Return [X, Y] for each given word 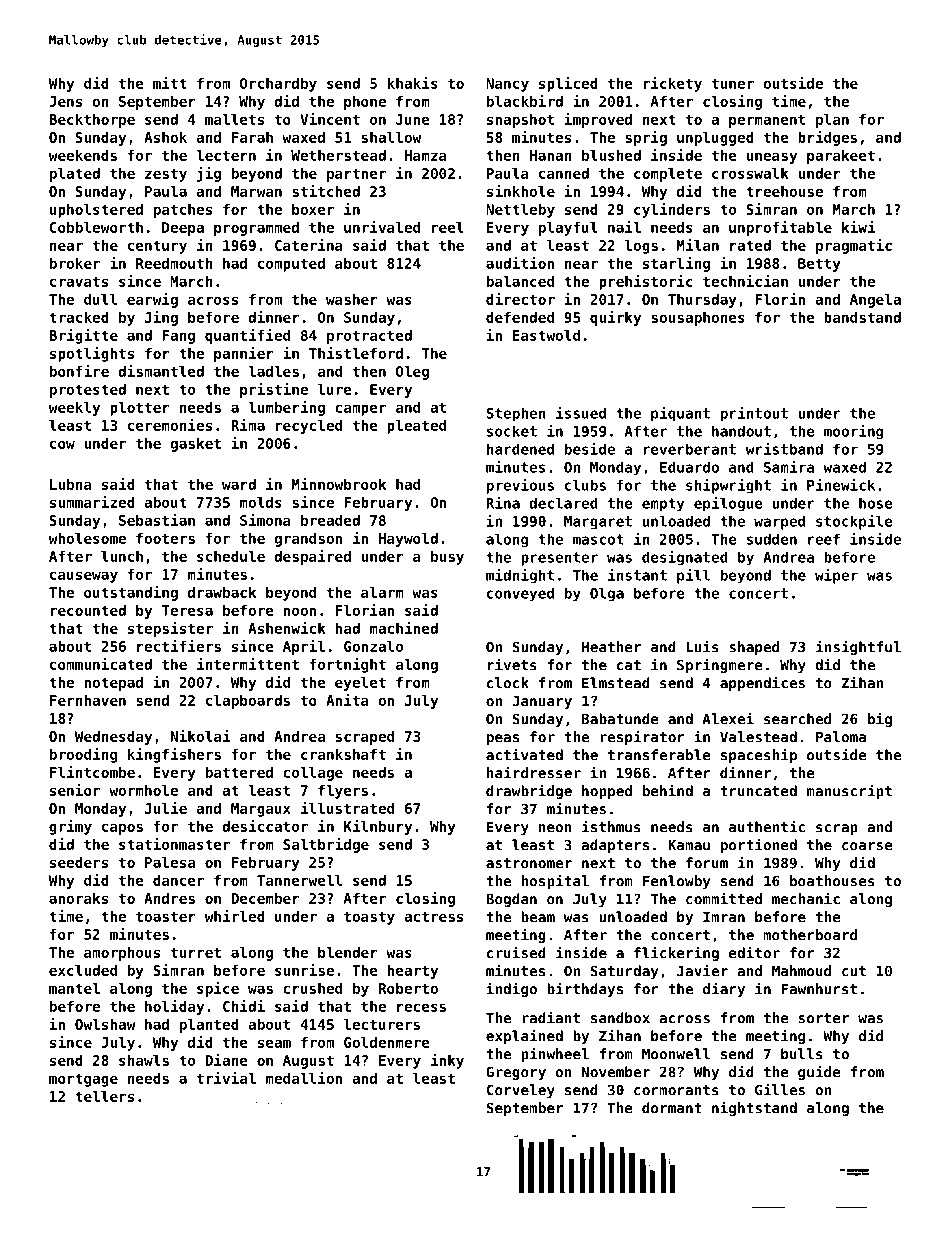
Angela [875, 301]
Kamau [689, 845]
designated [685, 558]
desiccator [265, 826]
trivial [226, 1078]
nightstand [754, 1108]
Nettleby [520, 211]
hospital [555, 881]
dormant [672, 1108]
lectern [226, 155]
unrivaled [382, 227]
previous [520, 486]
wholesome [87, 538]
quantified [247, 336]
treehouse [784, 191]
